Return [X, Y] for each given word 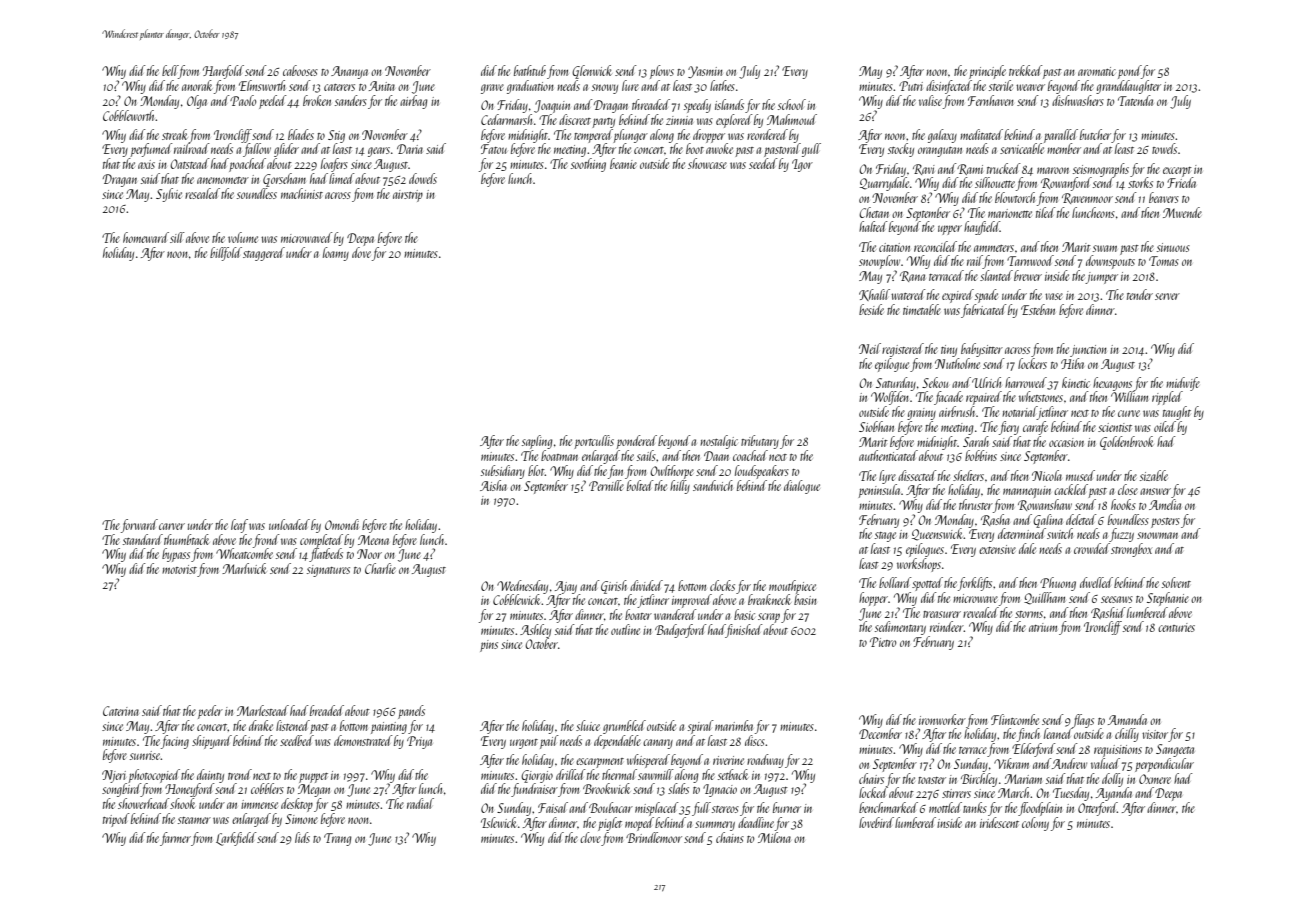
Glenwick [592, 72]
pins [489, 646]
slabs [678, 788]
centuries [1176, 627]
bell [170, 70]
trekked [1026, 70]
